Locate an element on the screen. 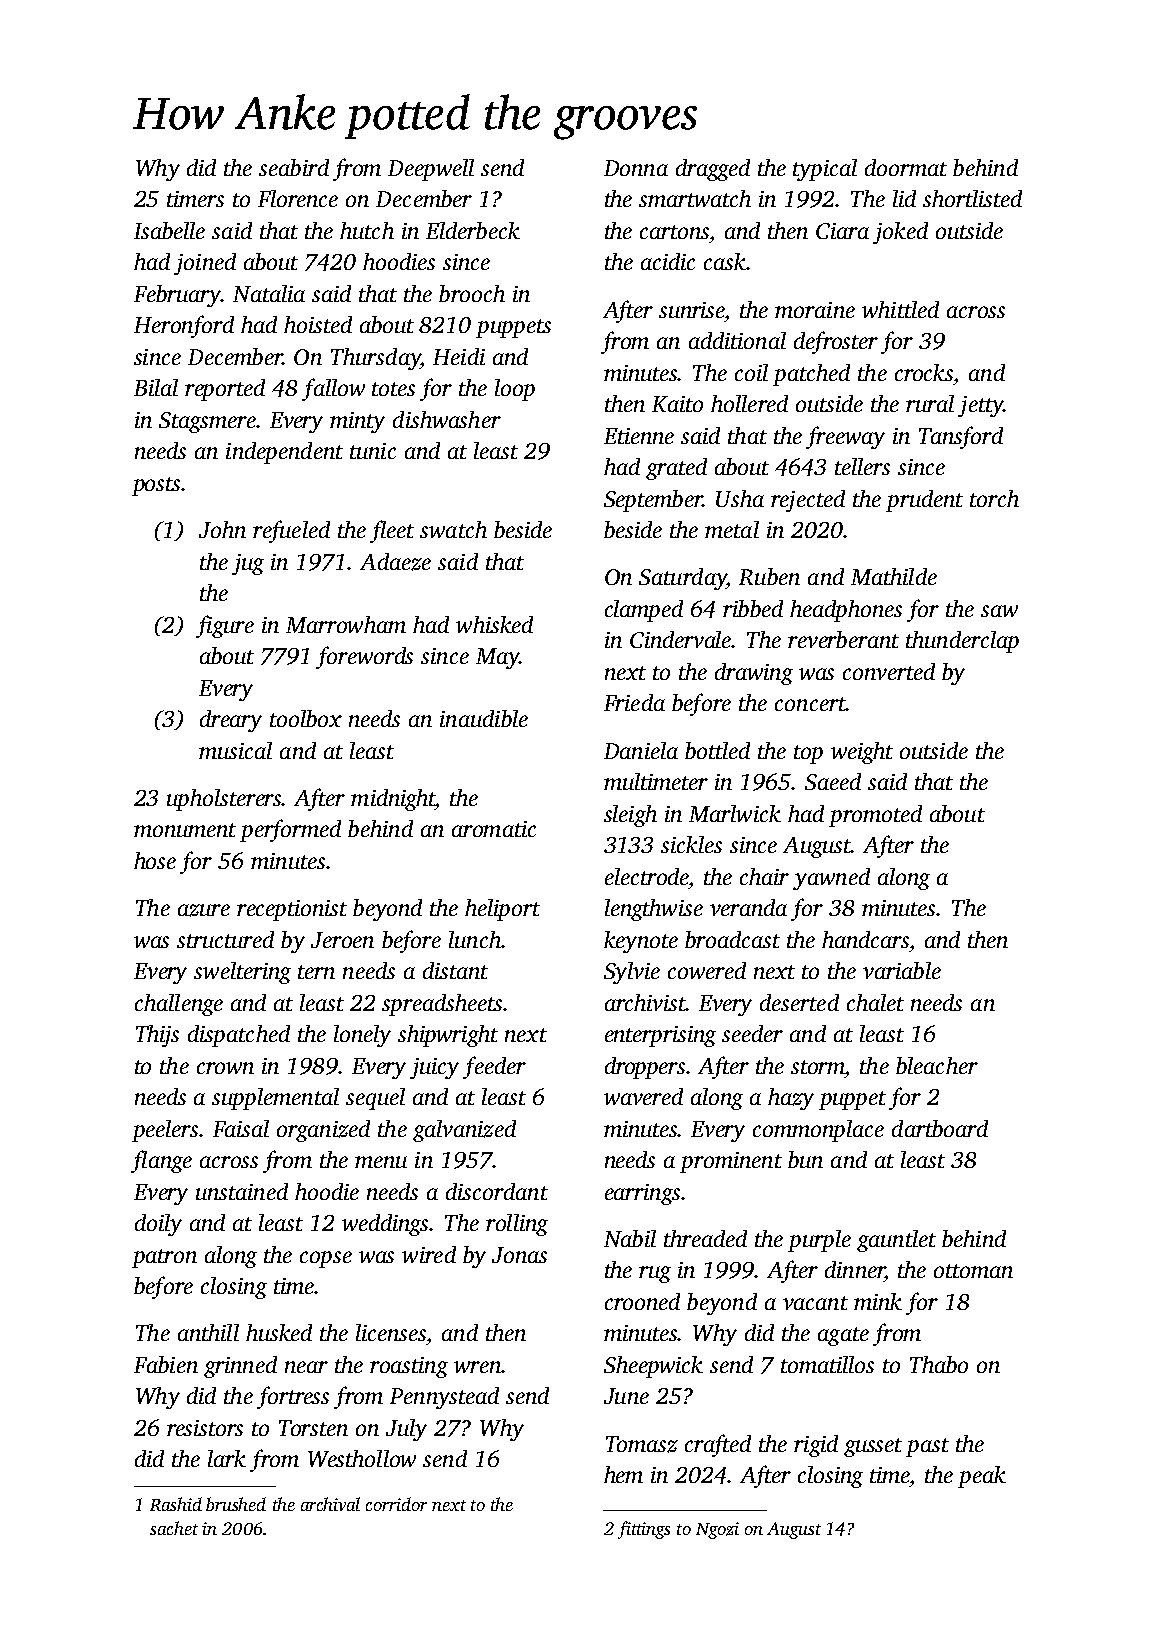 Image resolution: width=1157 pixels, height=1637 pixels. Torsten is located at coordinates (313, 1428).
